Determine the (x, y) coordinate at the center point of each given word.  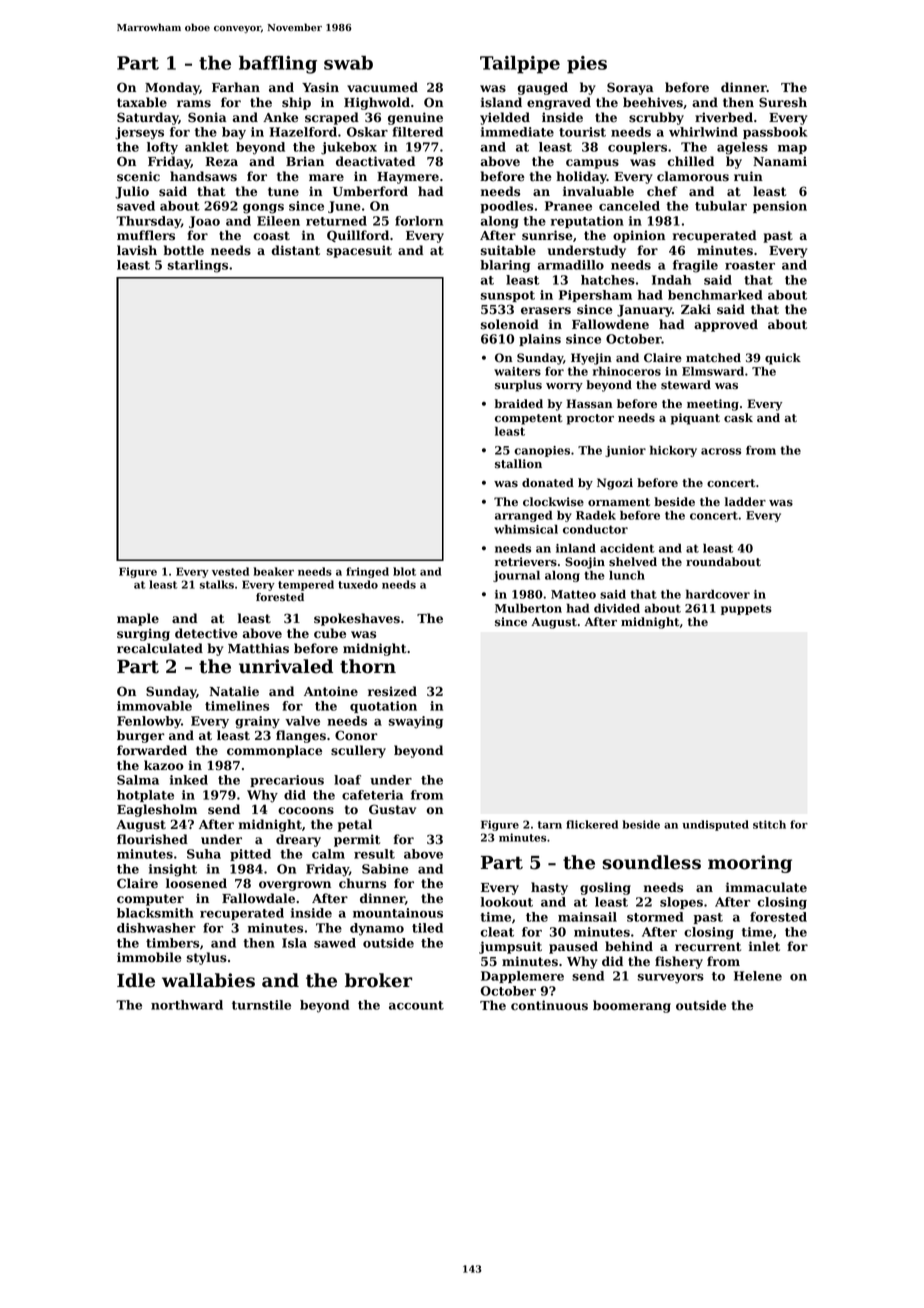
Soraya (630, 88)
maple (138, 619)
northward (187, 1005)
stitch (769, 824)
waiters (517, 371)
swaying (415, 722)
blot (404, 571)
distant (295, 250)
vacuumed (382, 87)
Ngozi (615, 484)
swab (348, 62)
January (644, 311)
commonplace (274, 751)
